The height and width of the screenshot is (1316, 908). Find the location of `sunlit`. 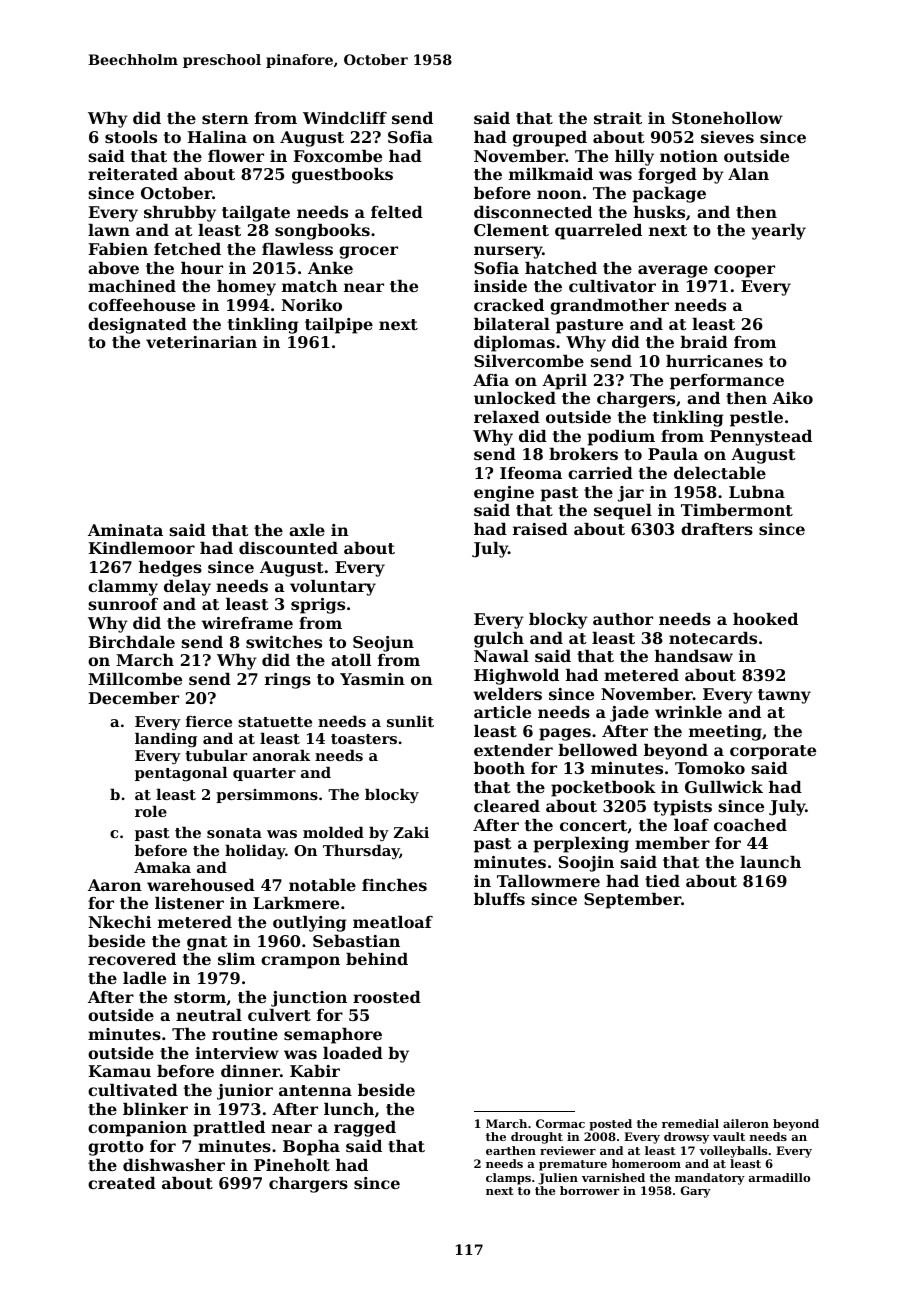

sunlit is located at coordinates (410, 721).
